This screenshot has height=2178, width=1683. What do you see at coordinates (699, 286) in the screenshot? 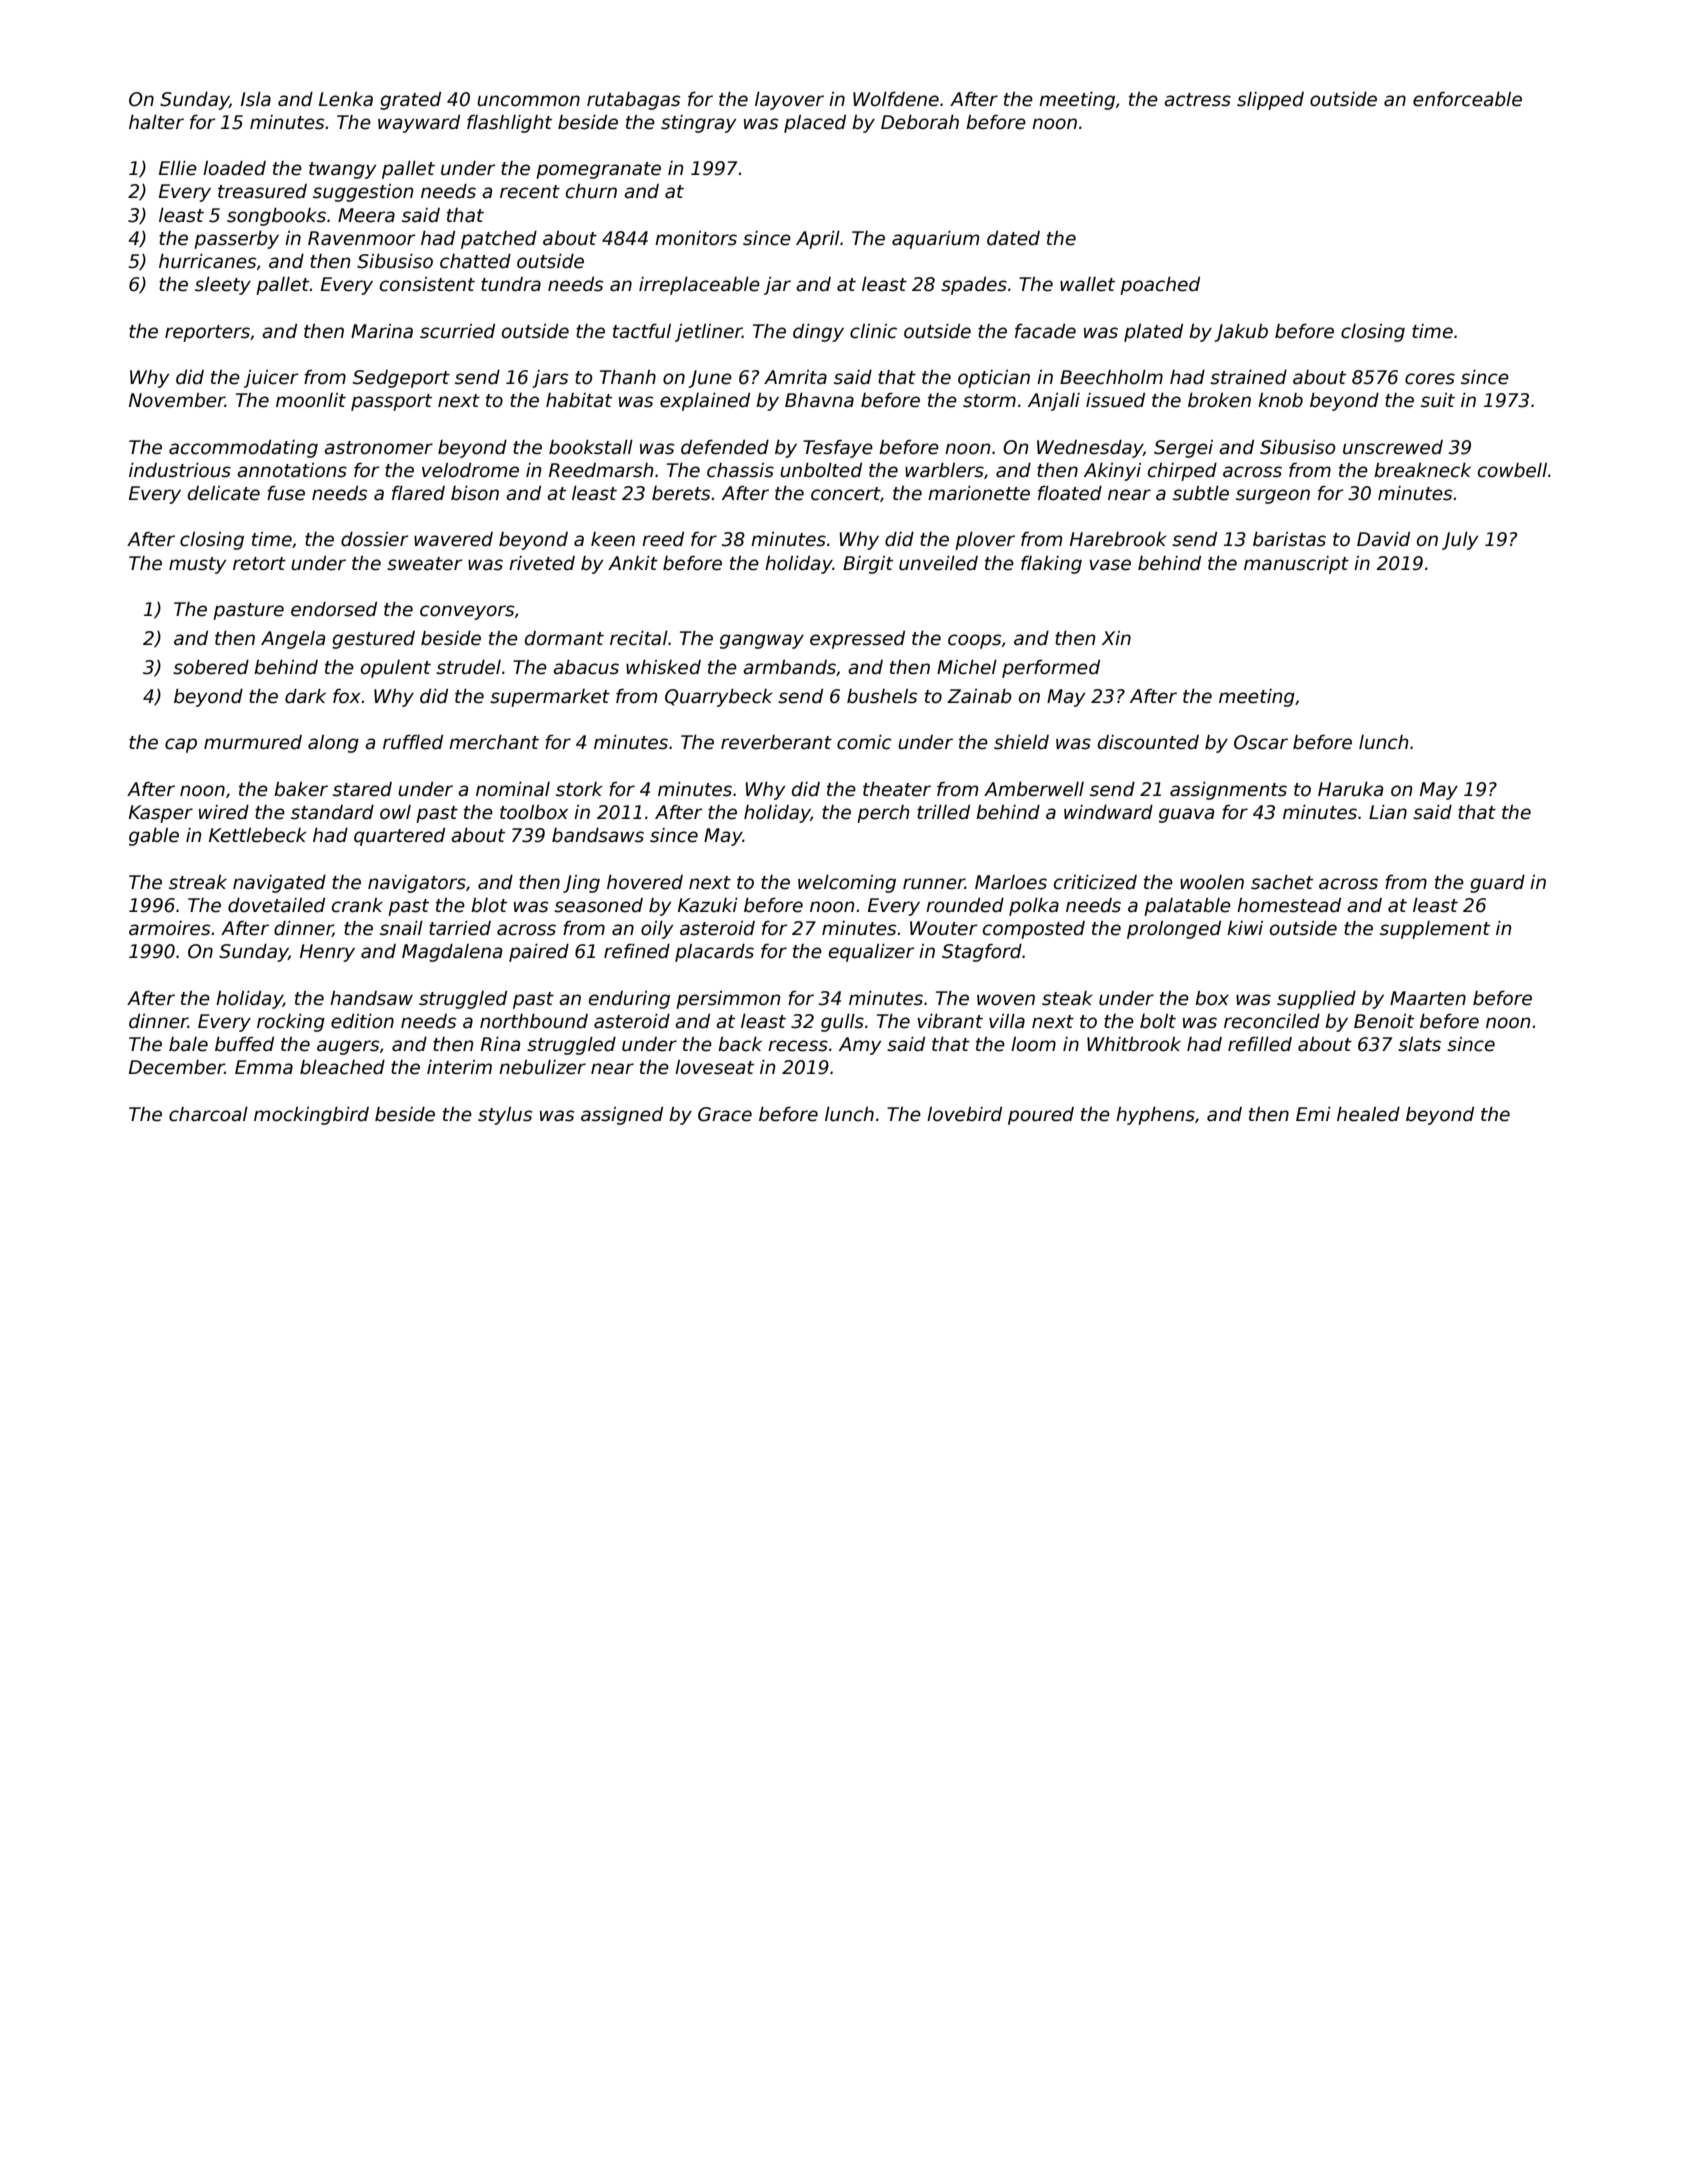
I see `irreplaceable` at bounding box center [699, 286].
